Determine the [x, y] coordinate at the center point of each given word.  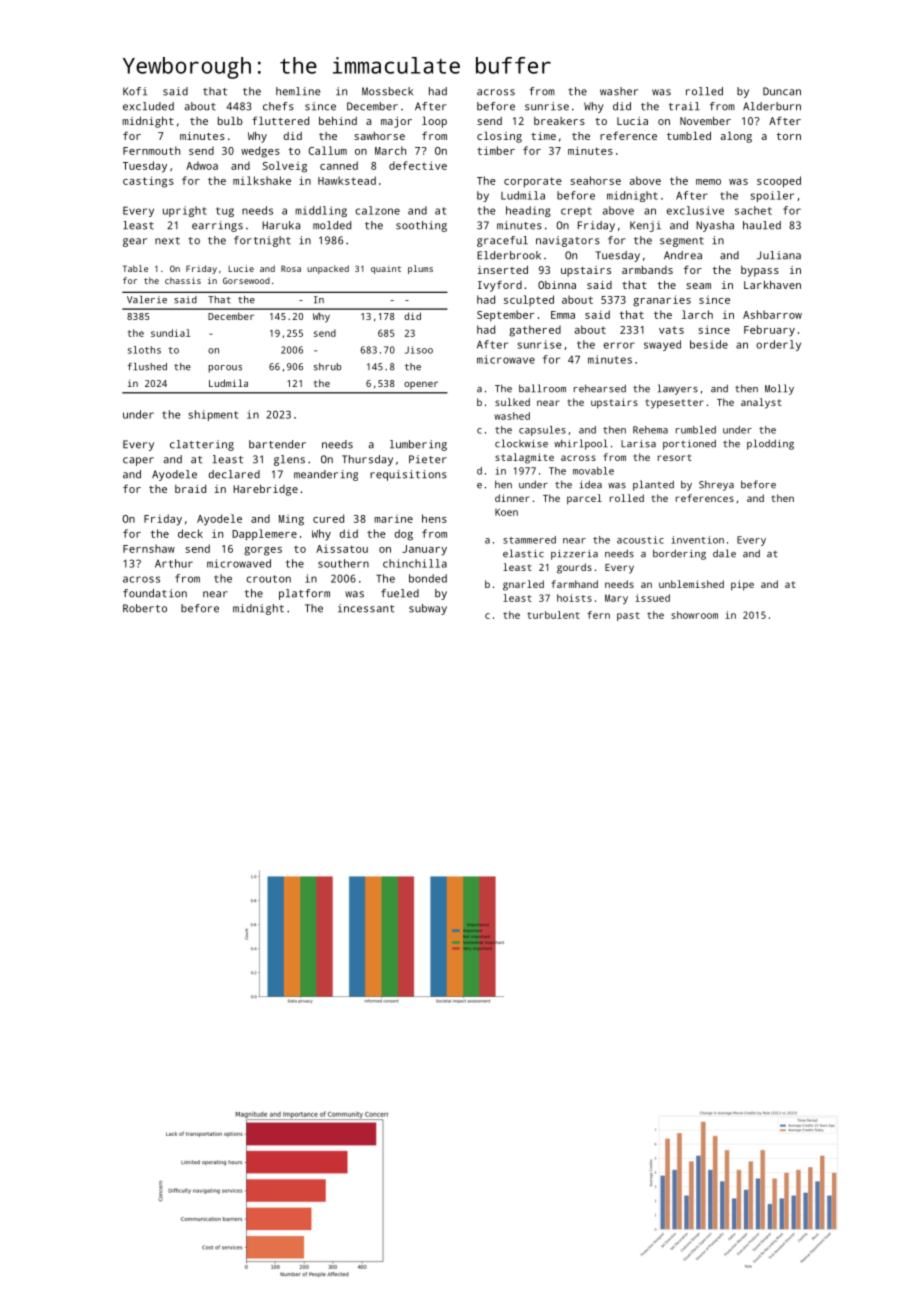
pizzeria [574, 555]
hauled [762, 225]
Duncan [782, 91]
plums [420, 269]
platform [304, 594]
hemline [298, 91]
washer [619, 91]
